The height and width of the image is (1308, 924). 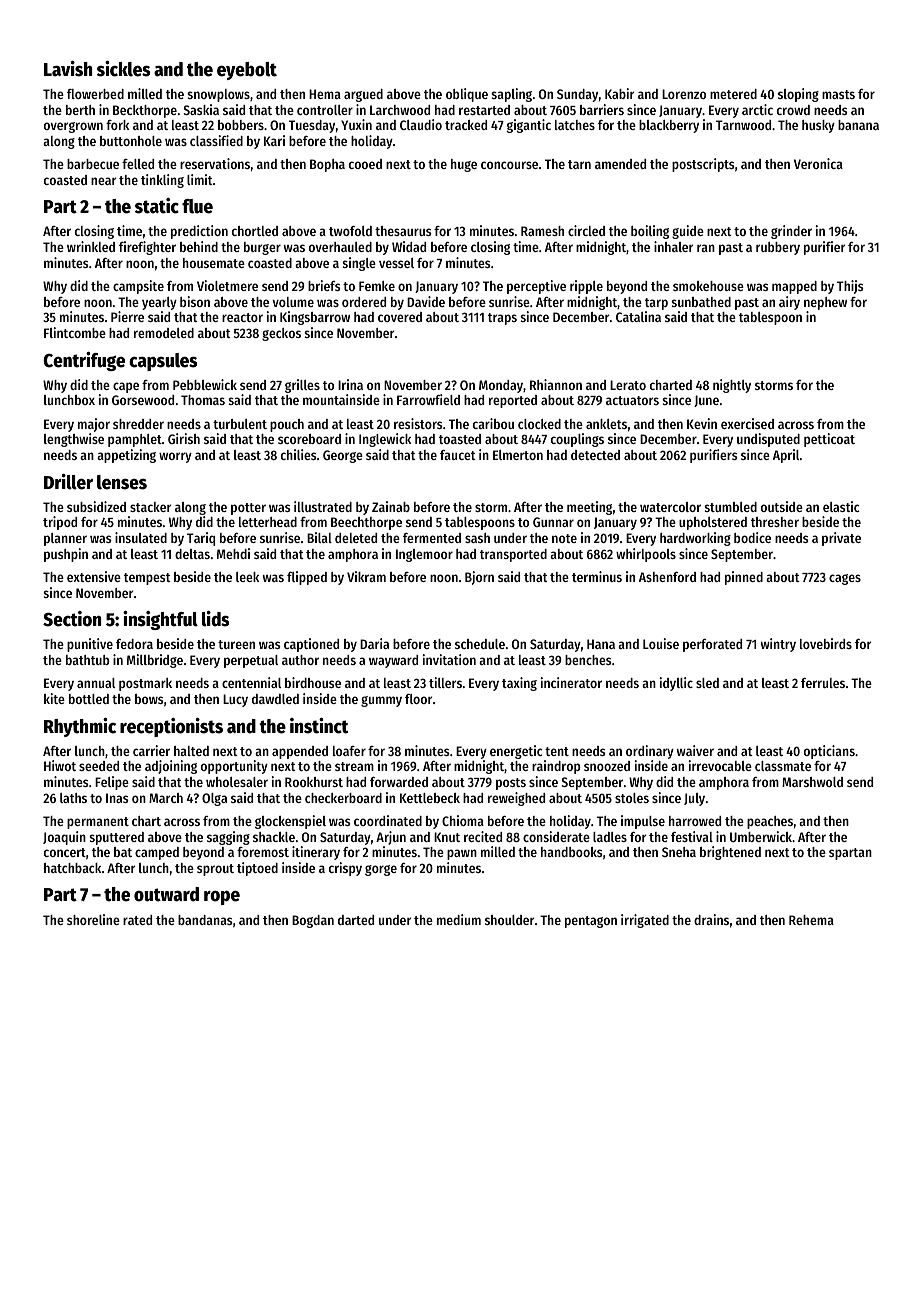 I want to click on sickles, so click(x=123, y=69).
